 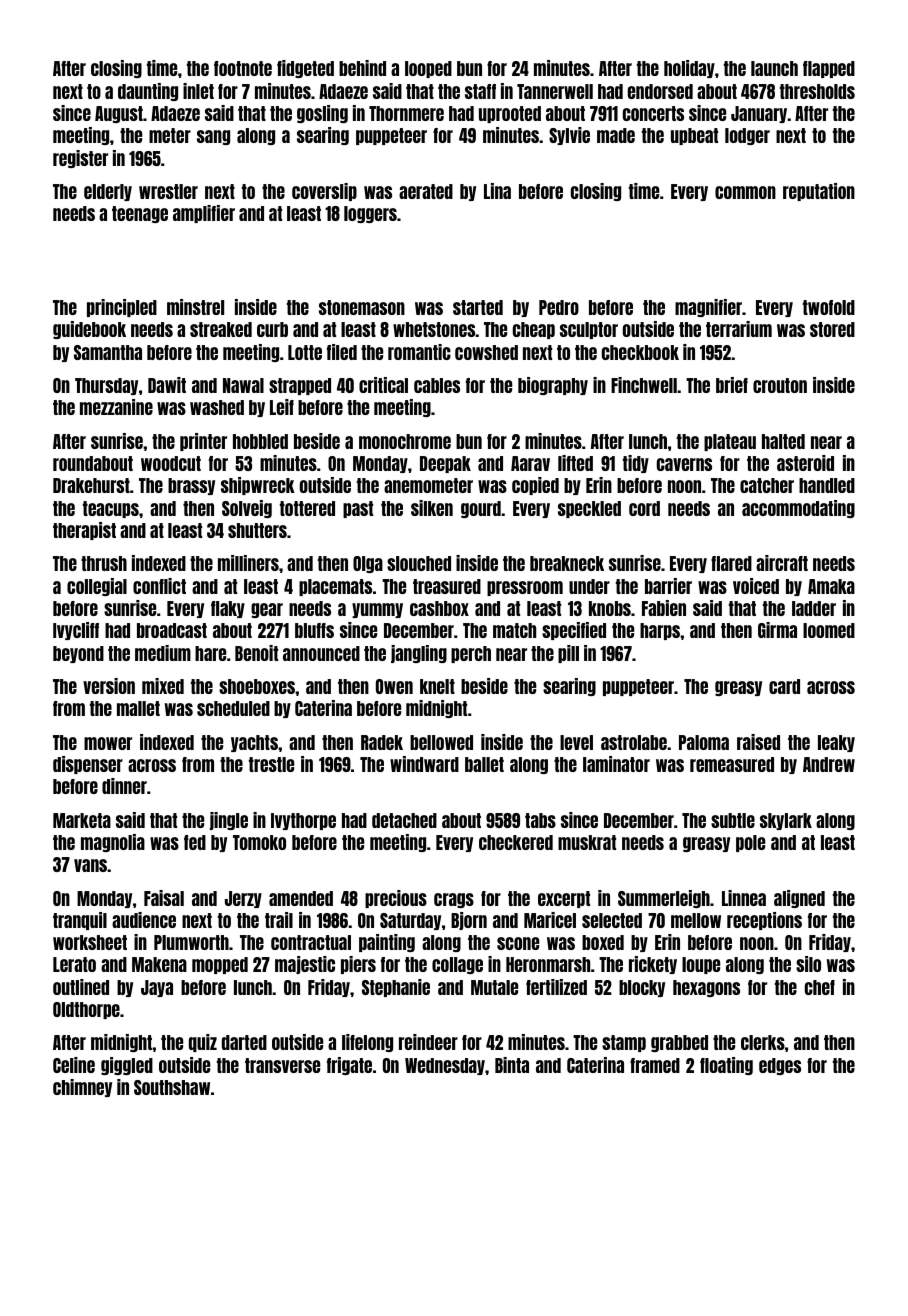 What do you see at coordinates (127, 1066) in the screenshot?
I see `giggled` at bounding box center [127, 1066].
